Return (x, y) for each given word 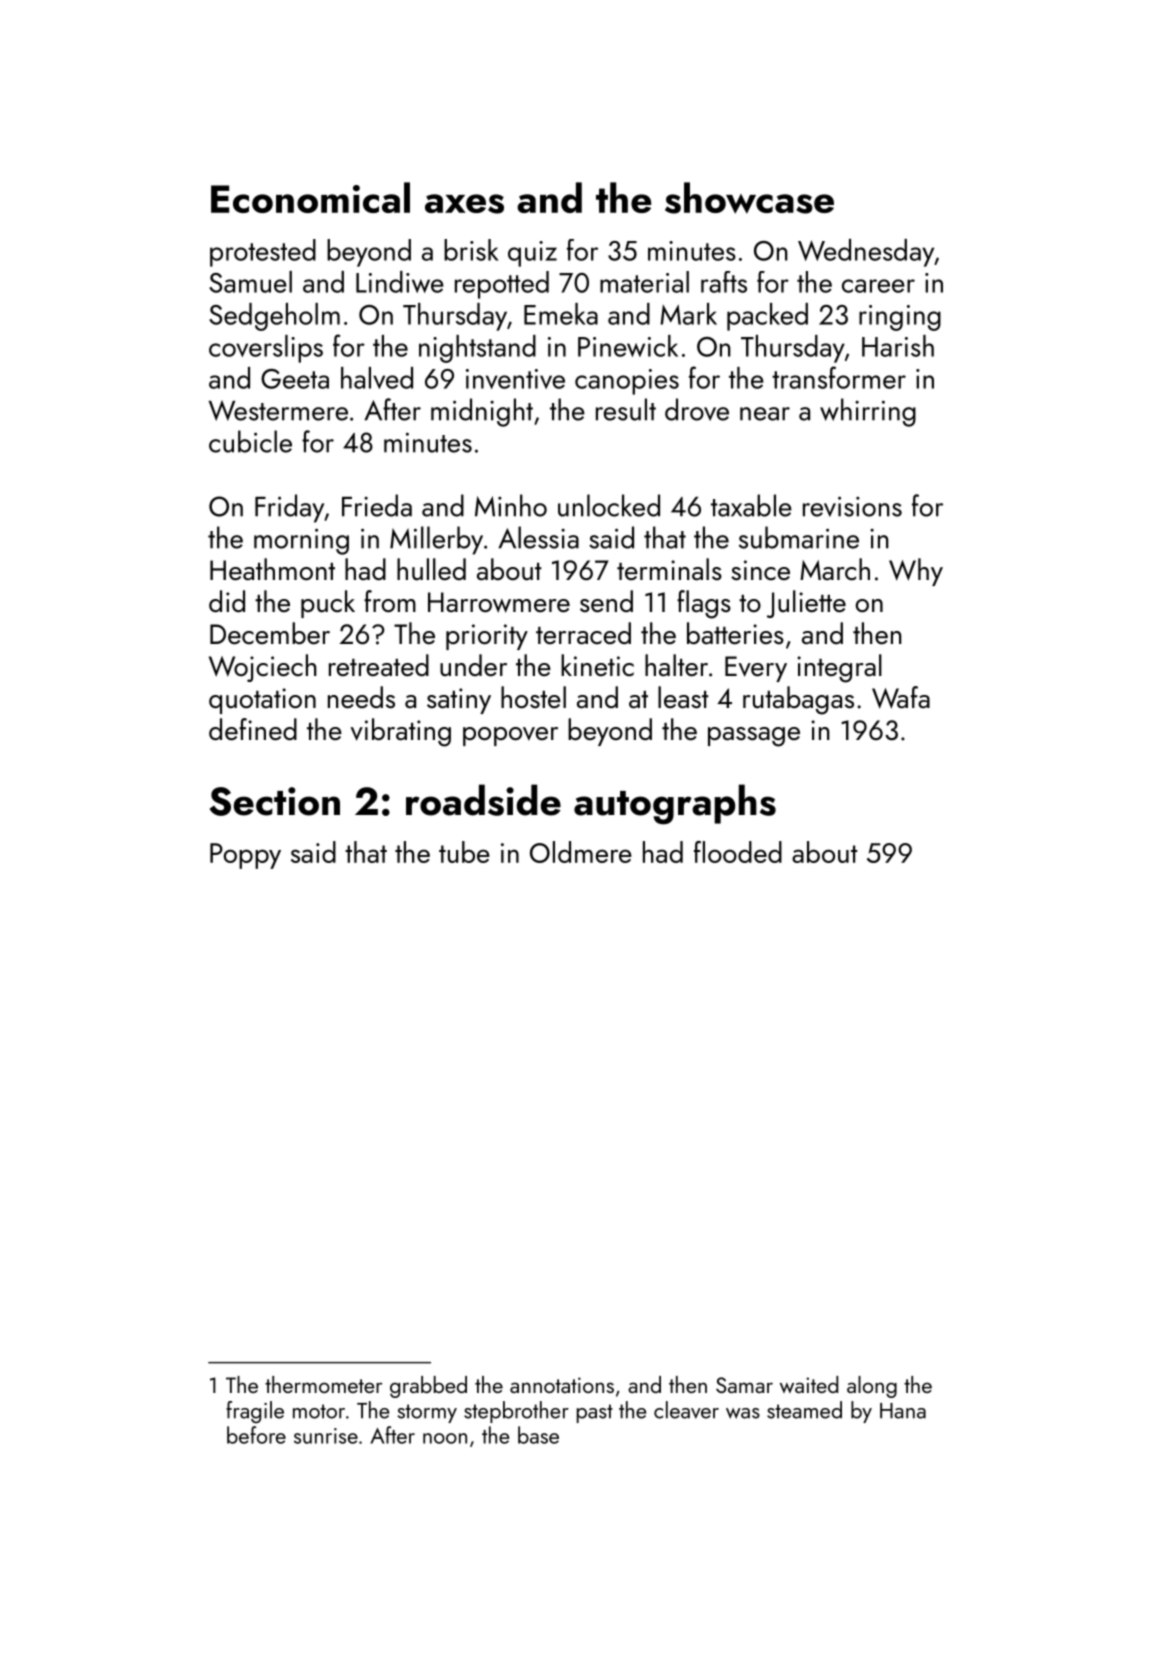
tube (464, 852)
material (644, 282)
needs (361, 697)
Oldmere (581, 852)
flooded (738, 852)
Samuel (250, 282)
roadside (483, 800)
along (872, 1387)
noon (445, 1438)
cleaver (686, 1410)
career (878, 286)
